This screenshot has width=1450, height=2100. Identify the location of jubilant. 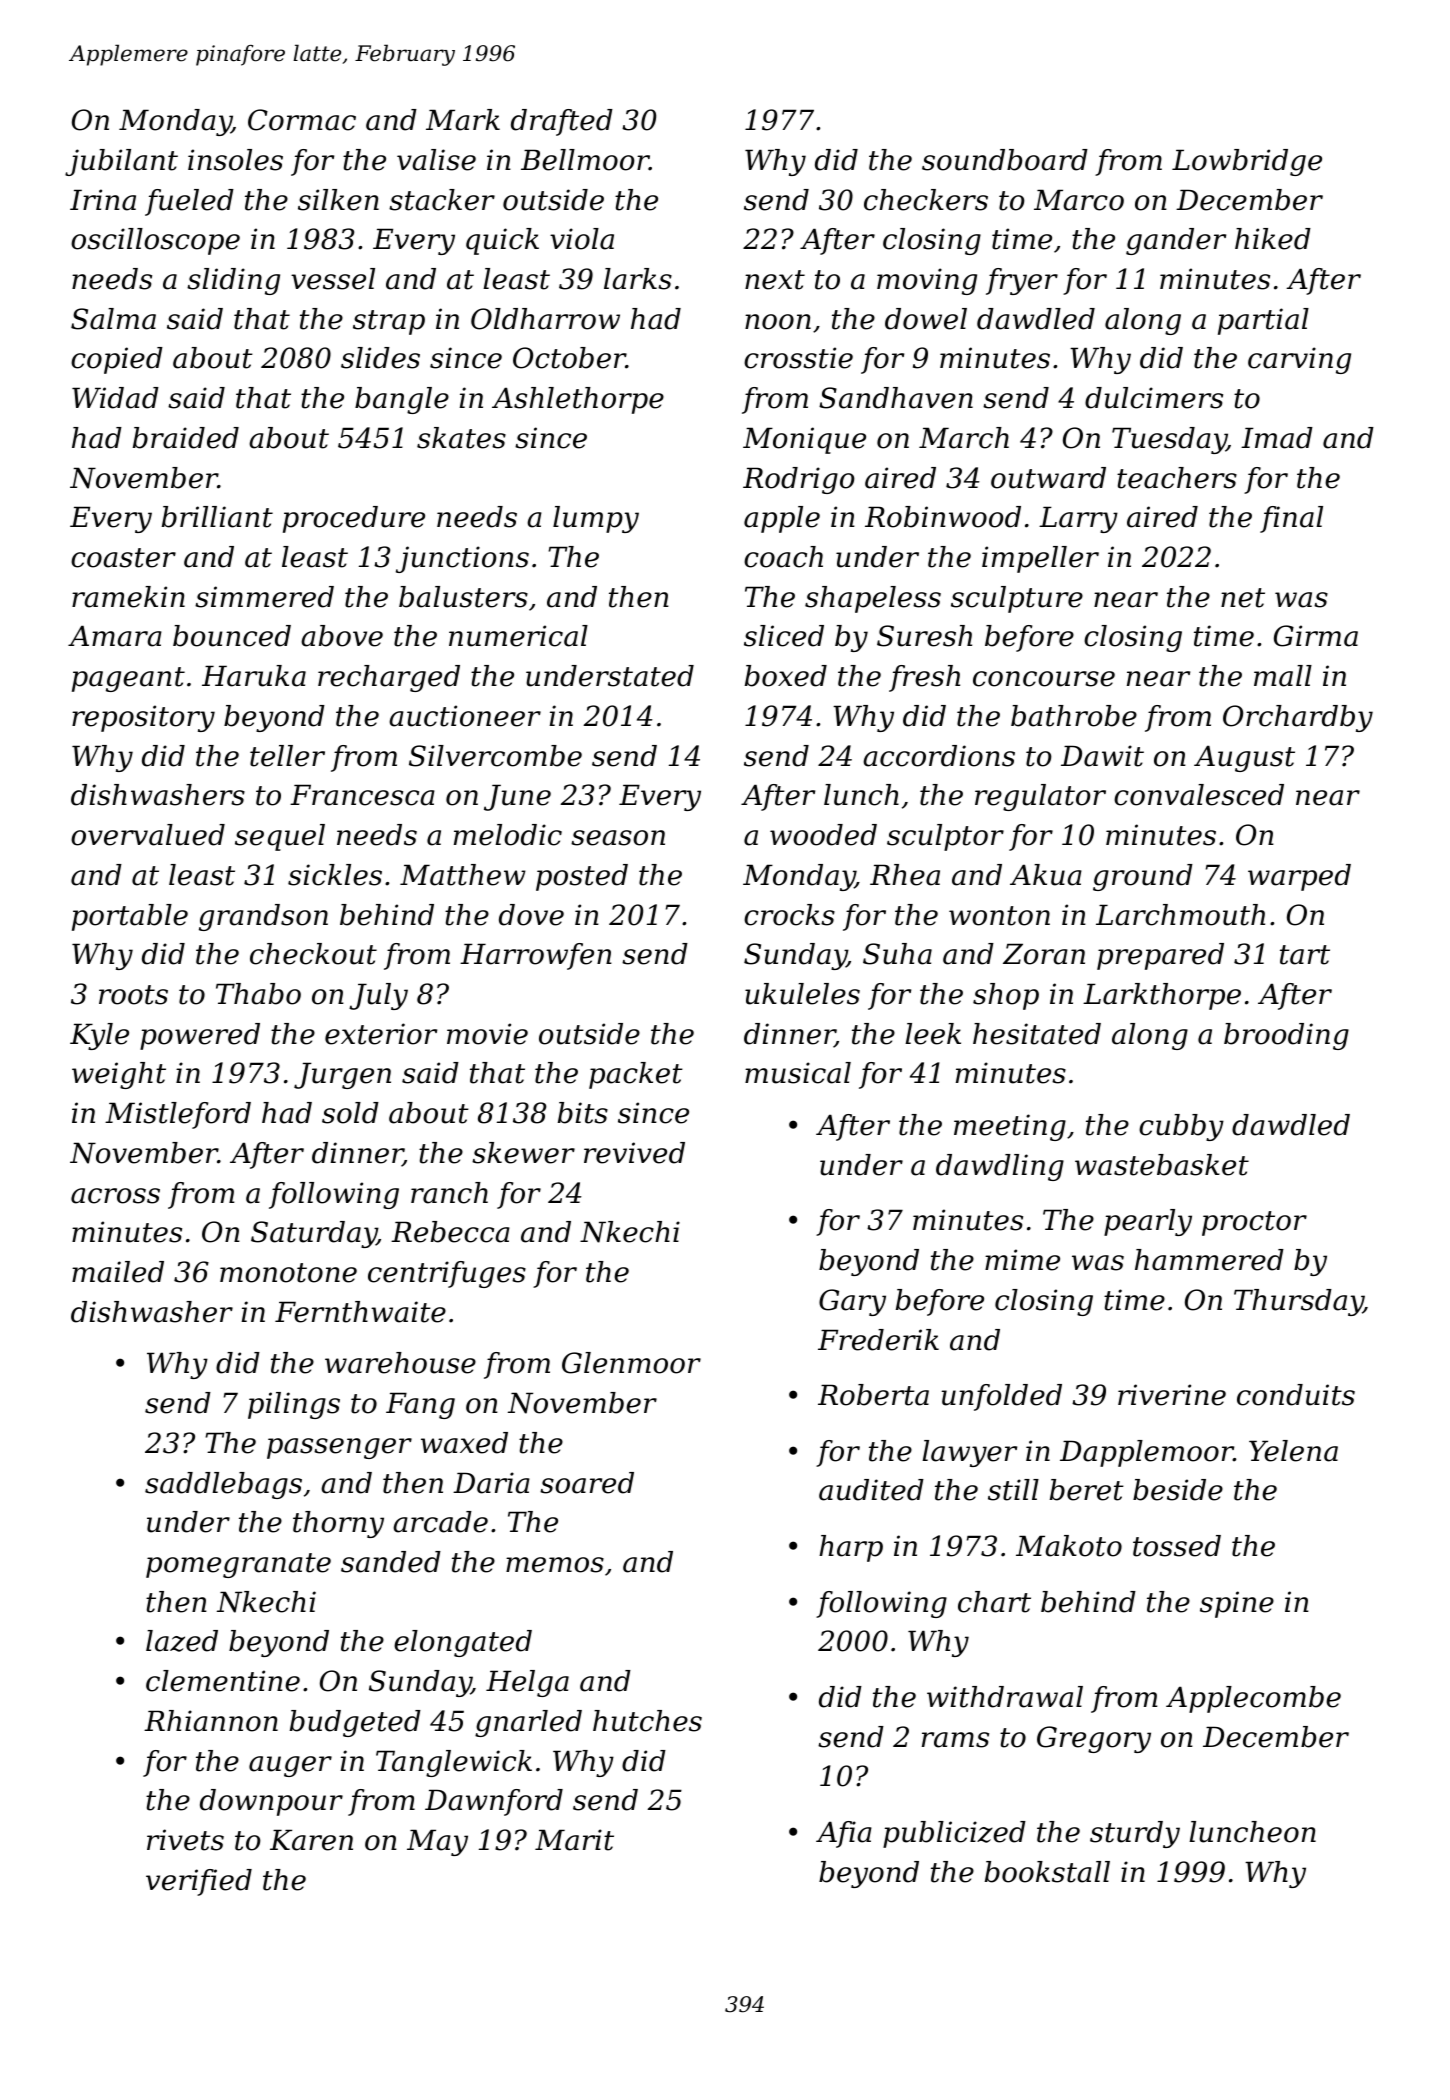
(121, 162).
